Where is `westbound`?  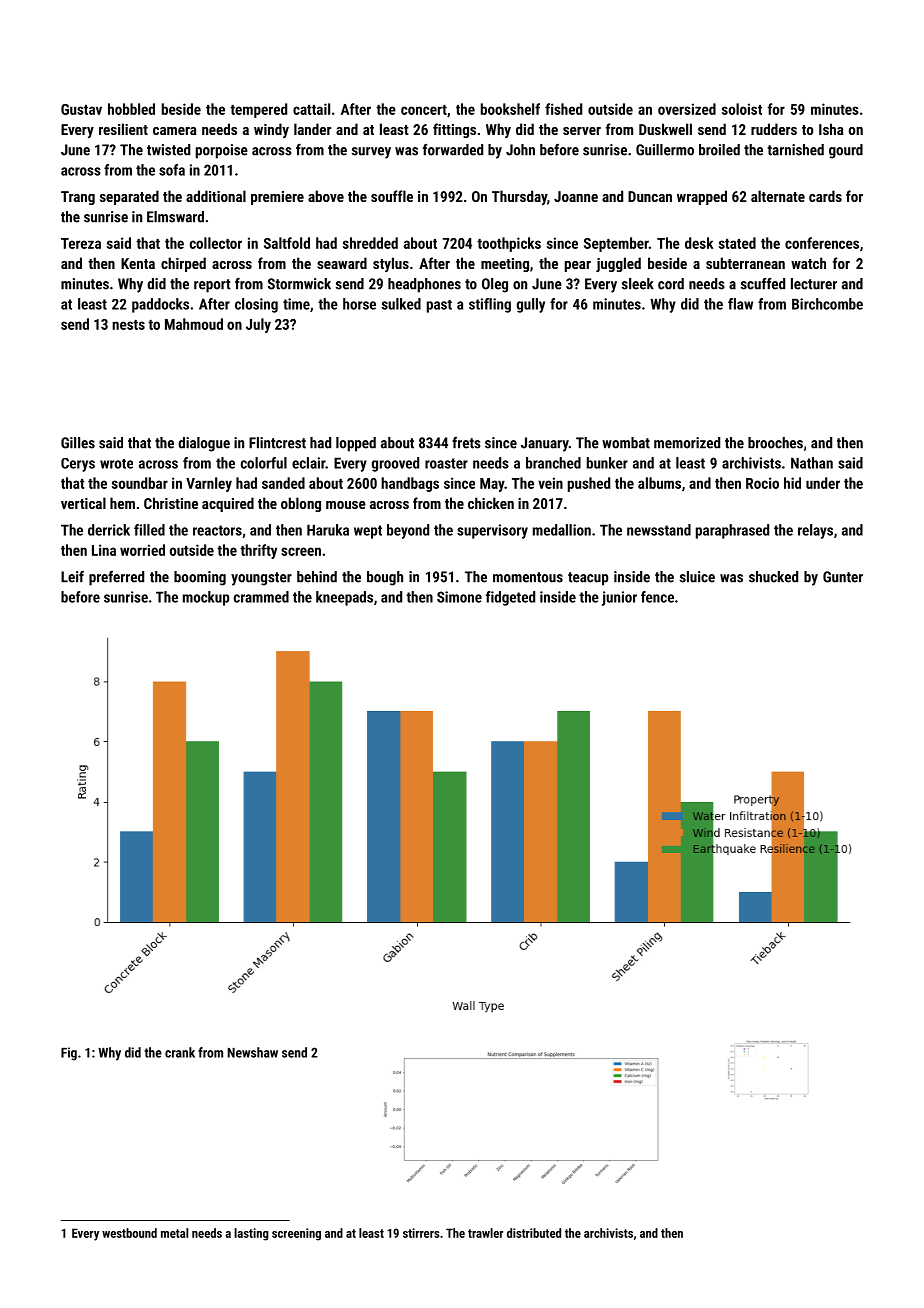 westbound is located at coordinates (129, 1233).
